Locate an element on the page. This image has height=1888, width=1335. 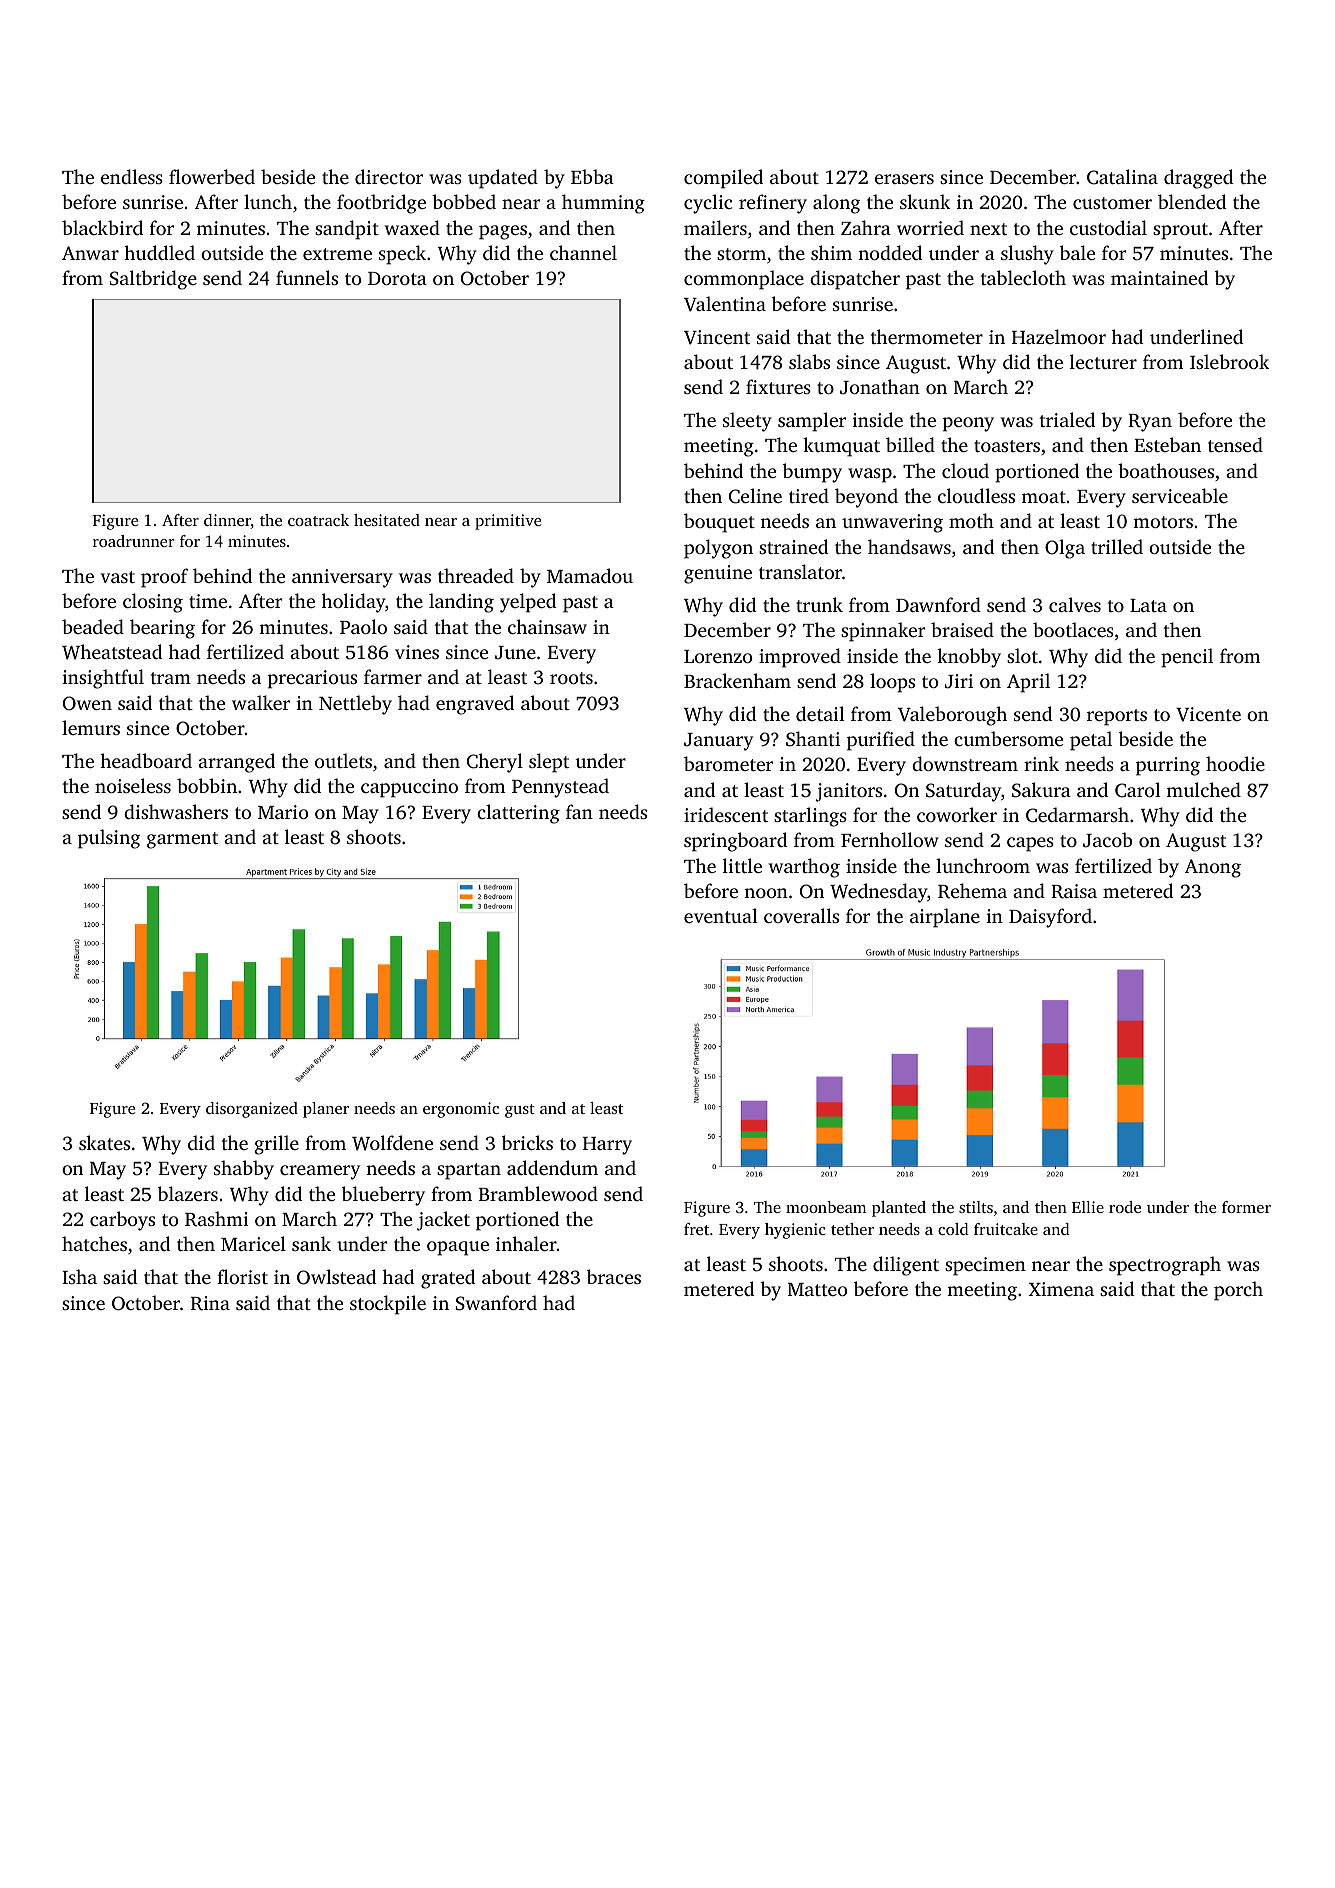
slabs is located at coordinates (809, 361).
